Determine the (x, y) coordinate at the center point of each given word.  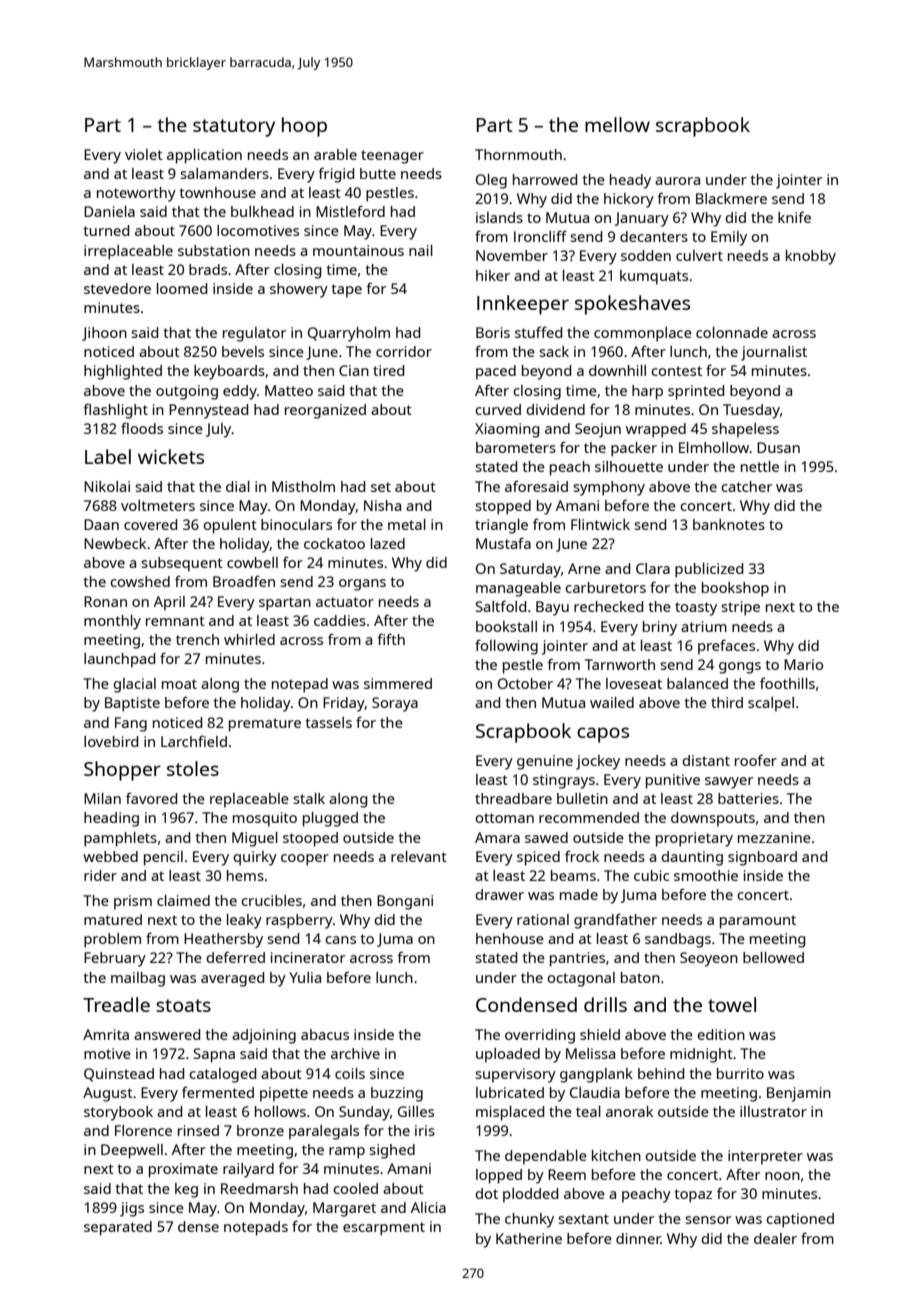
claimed (183, 900)
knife (794, 217)
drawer (499, 894)
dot (486, 1193)
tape (346, 291)
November (512, 255)
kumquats (654, 277)
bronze (260, 1130)
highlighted (123, 372)
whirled (249, 639)
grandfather (615, 921)
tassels (328, 722)
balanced (697, 683)
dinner (638, 1238)
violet (144, 154)
